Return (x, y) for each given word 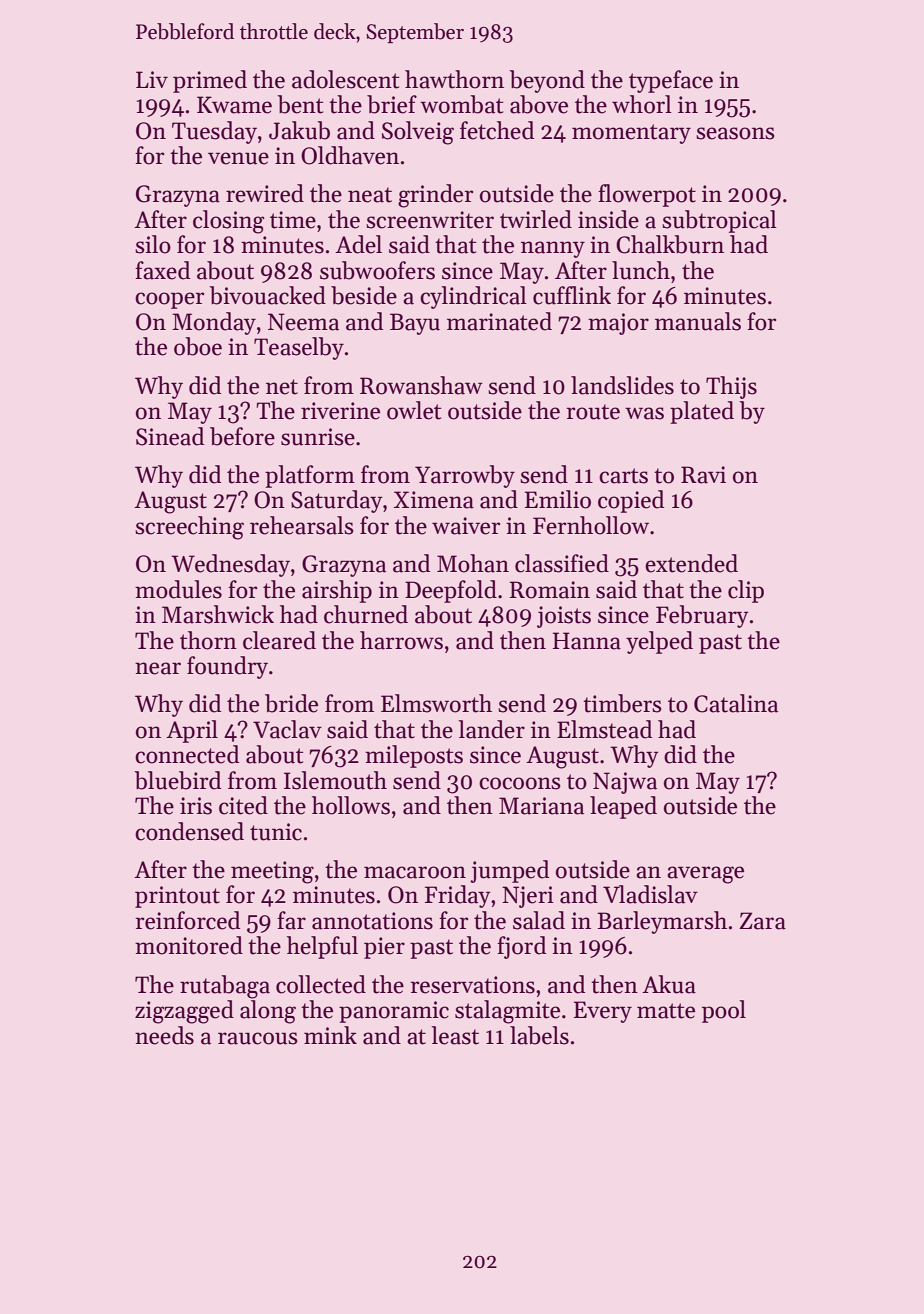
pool (724, 1011)
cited (243, 805)
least (455, 1035)
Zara (762, 921)
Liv (152, 79)
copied (631, 501)
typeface (671, 81)
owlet (414, 410)
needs (164, 1035)
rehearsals (302, 525)
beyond (547, 81)
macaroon (415, 872)
